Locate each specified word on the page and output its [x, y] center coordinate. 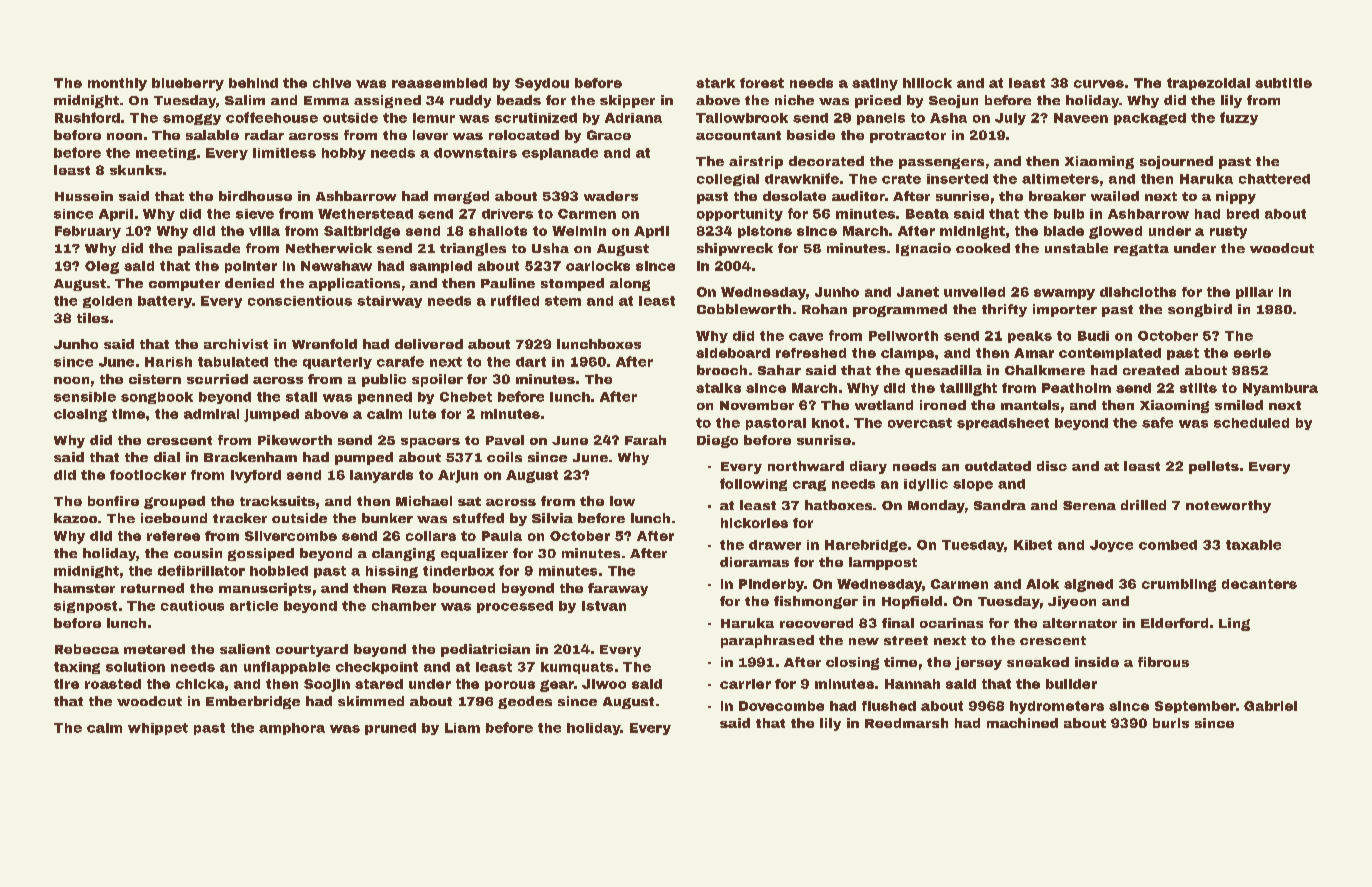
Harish [168, 362]
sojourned [1176, 162]
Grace [609, 135]
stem [563, 301]
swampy [1064, 294]
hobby [344, 154]
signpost [85, 607]
